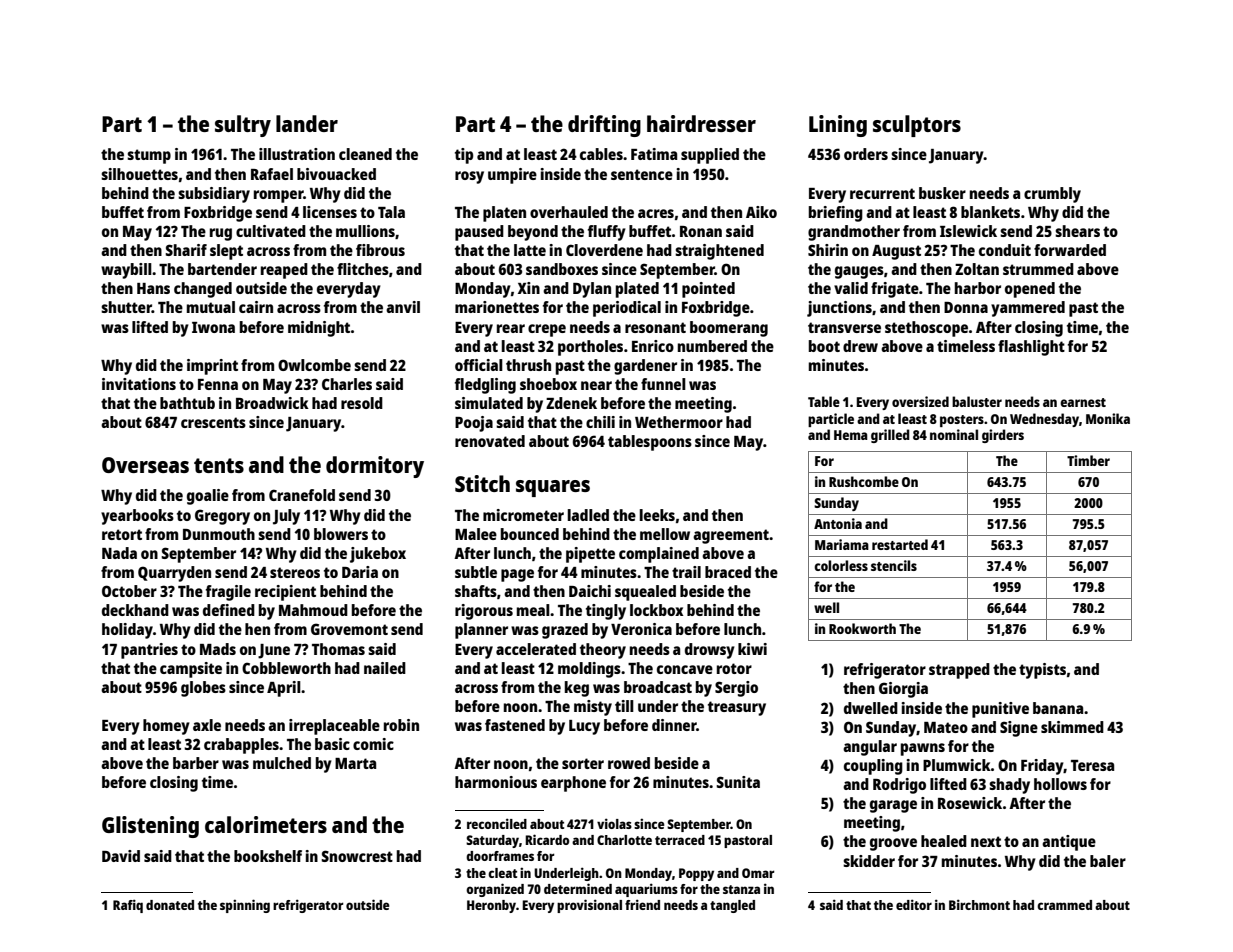 This page has height=952, width=1233. I want to click on shoebox, so click(548, 384).
